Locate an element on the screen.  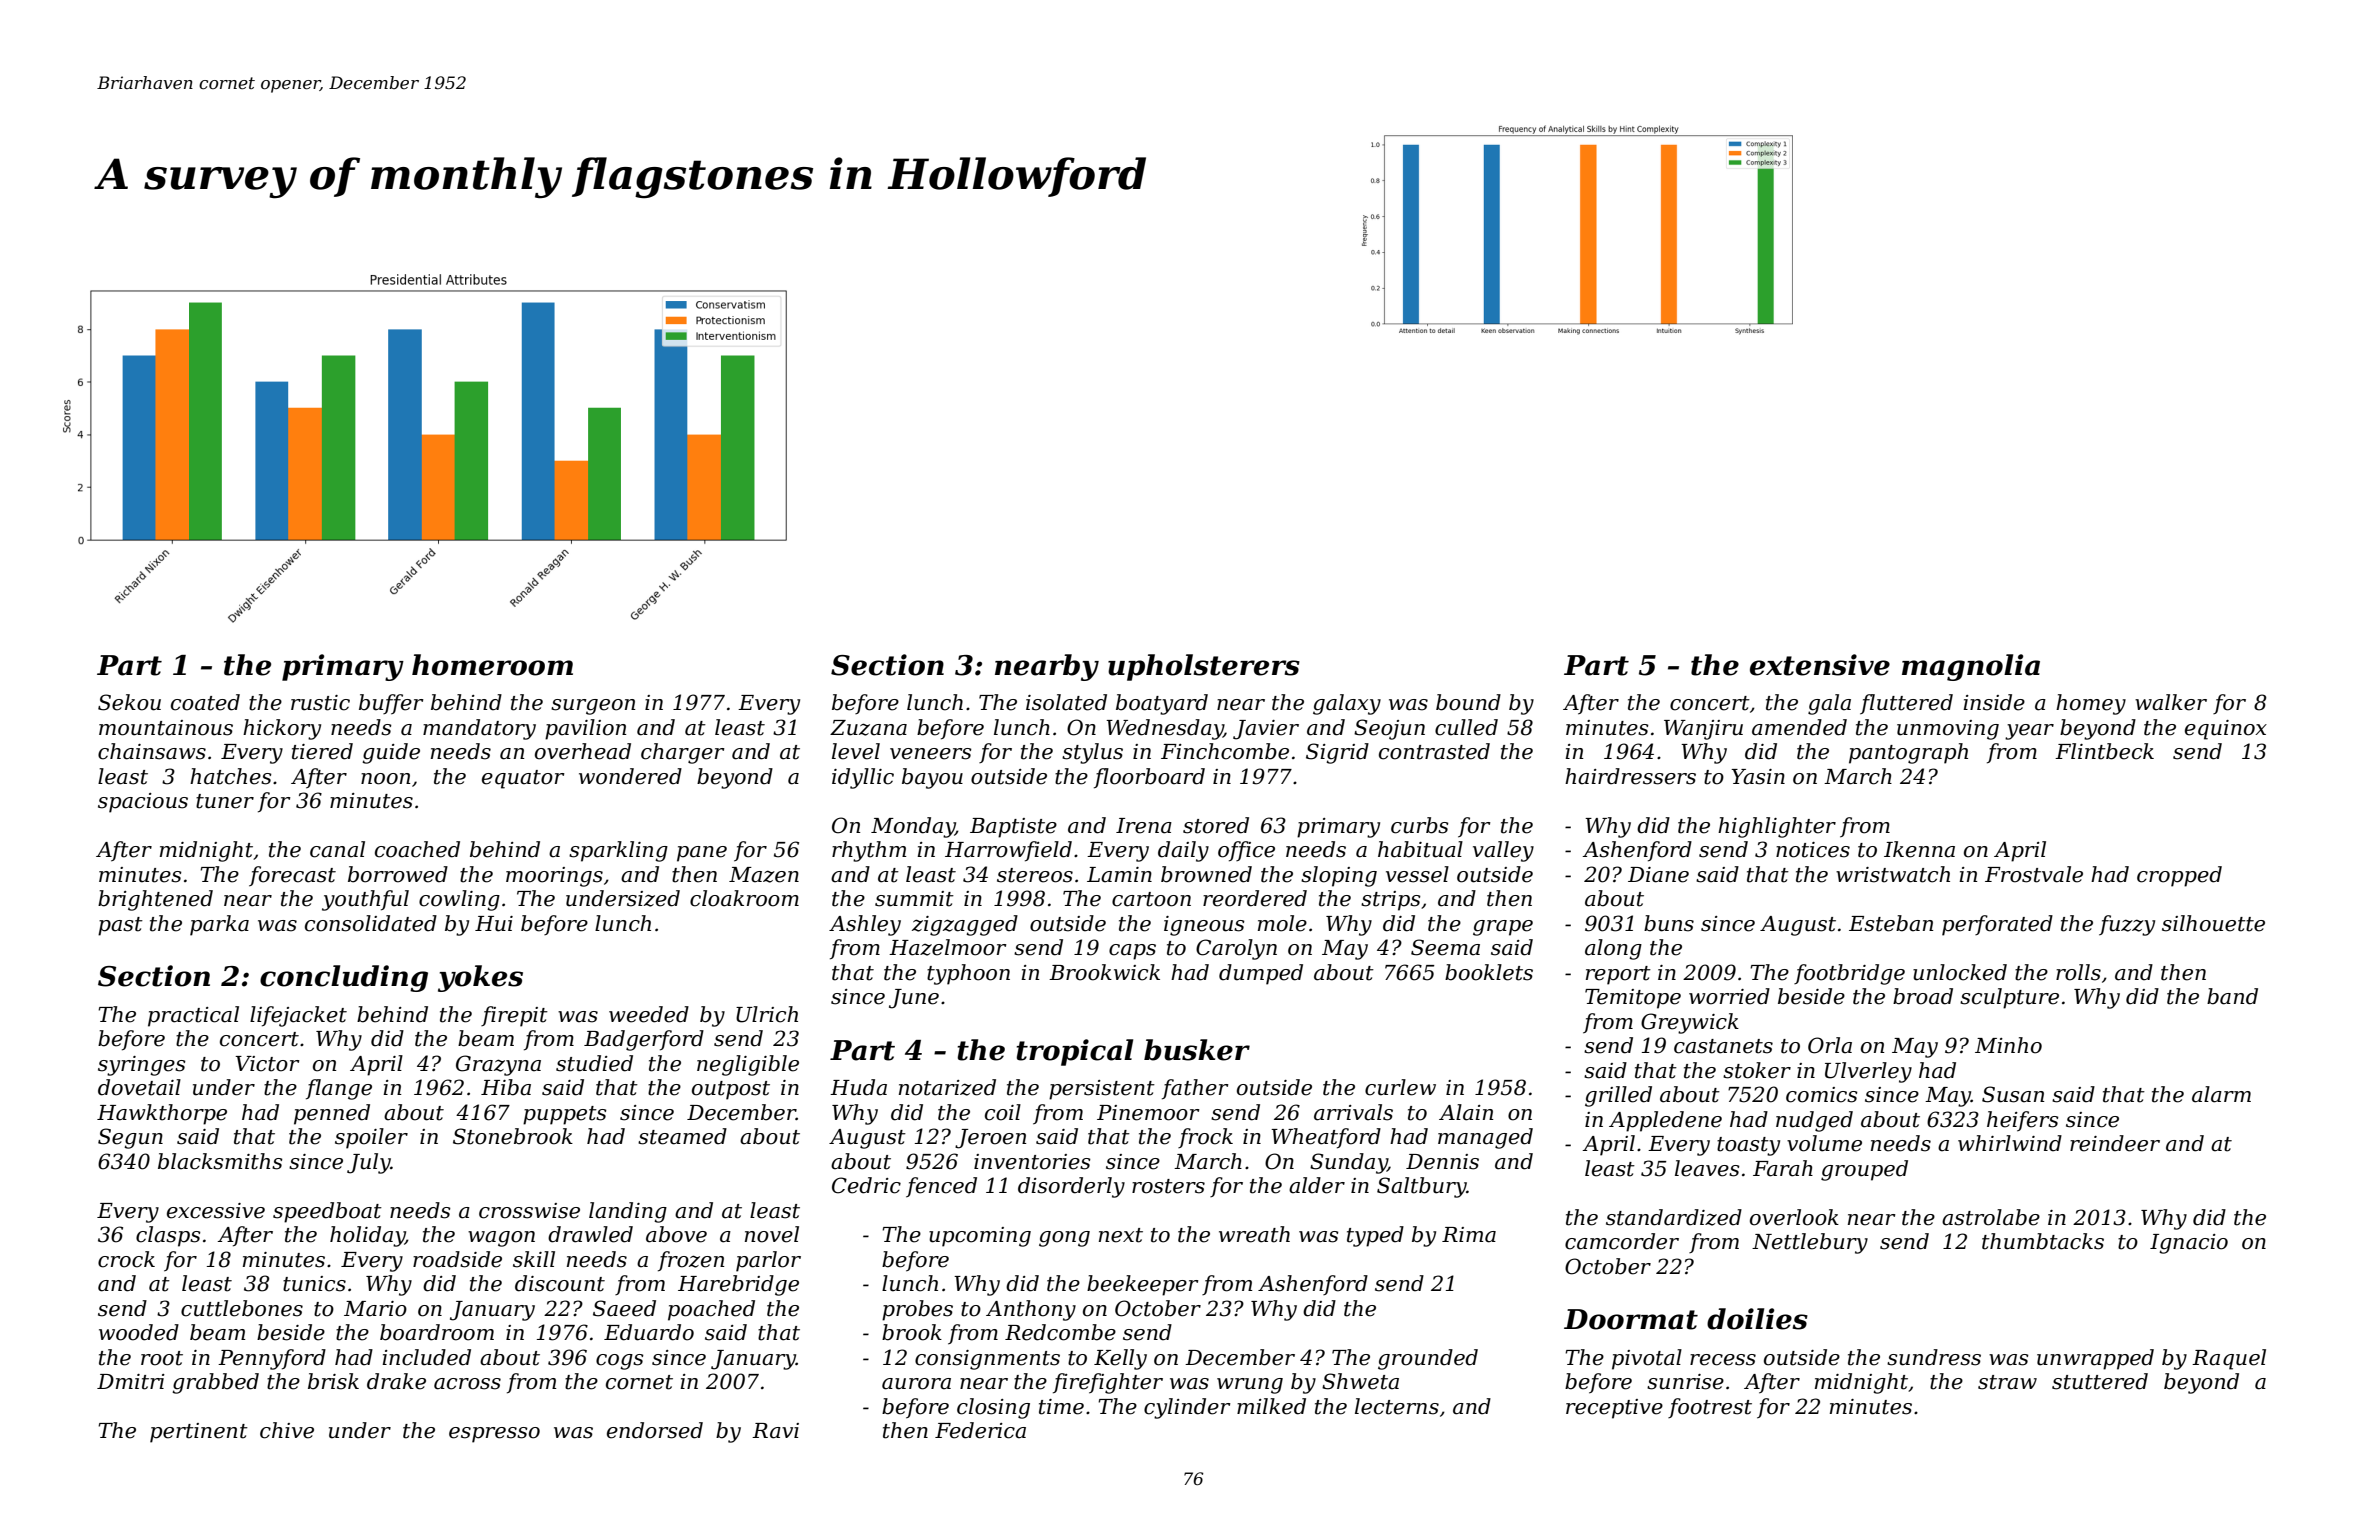
stereos is located at coordinates (1035, 875).
